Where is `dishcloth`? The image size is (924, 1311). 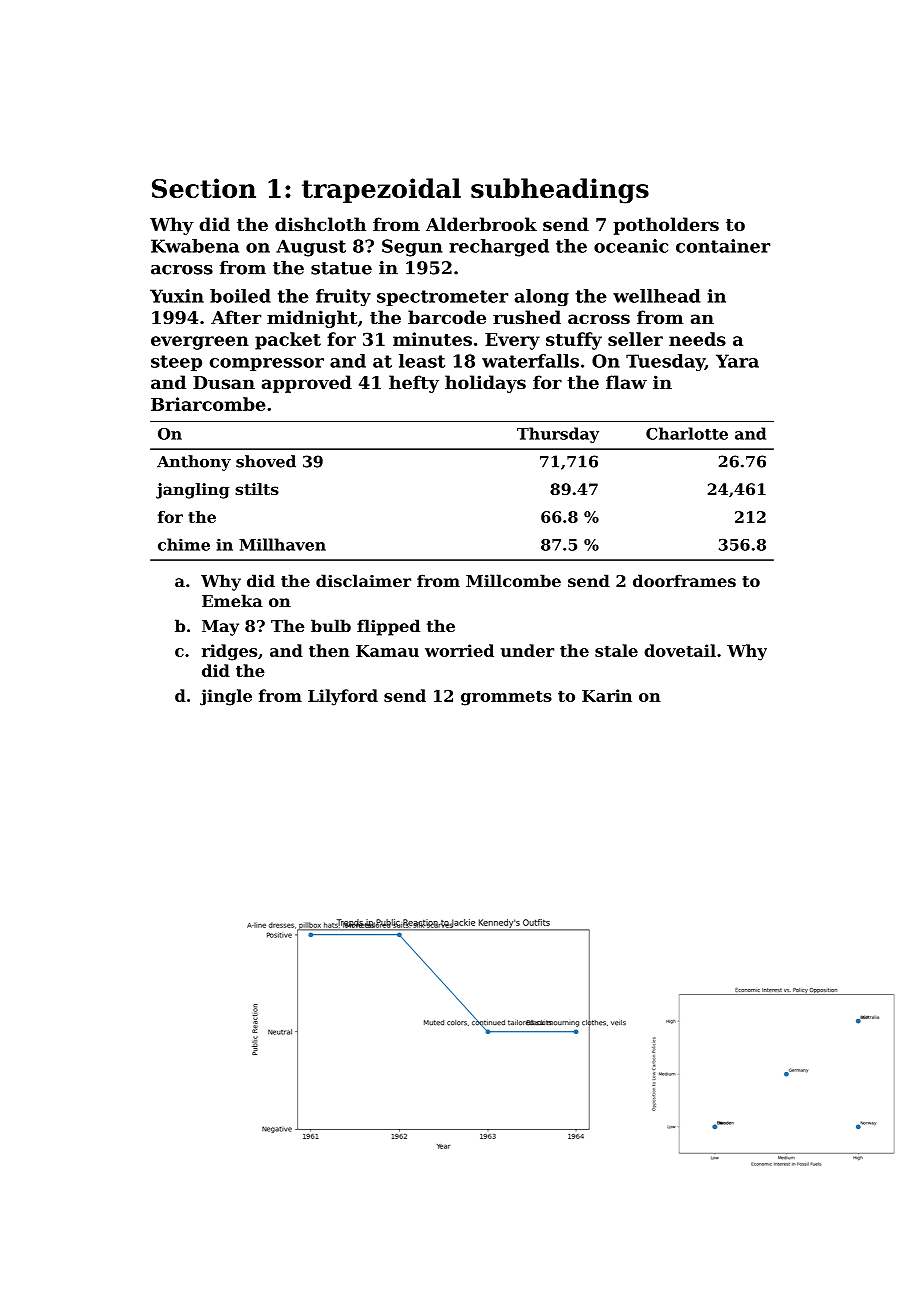
dishcloth is located at coordinates (320, 224).
